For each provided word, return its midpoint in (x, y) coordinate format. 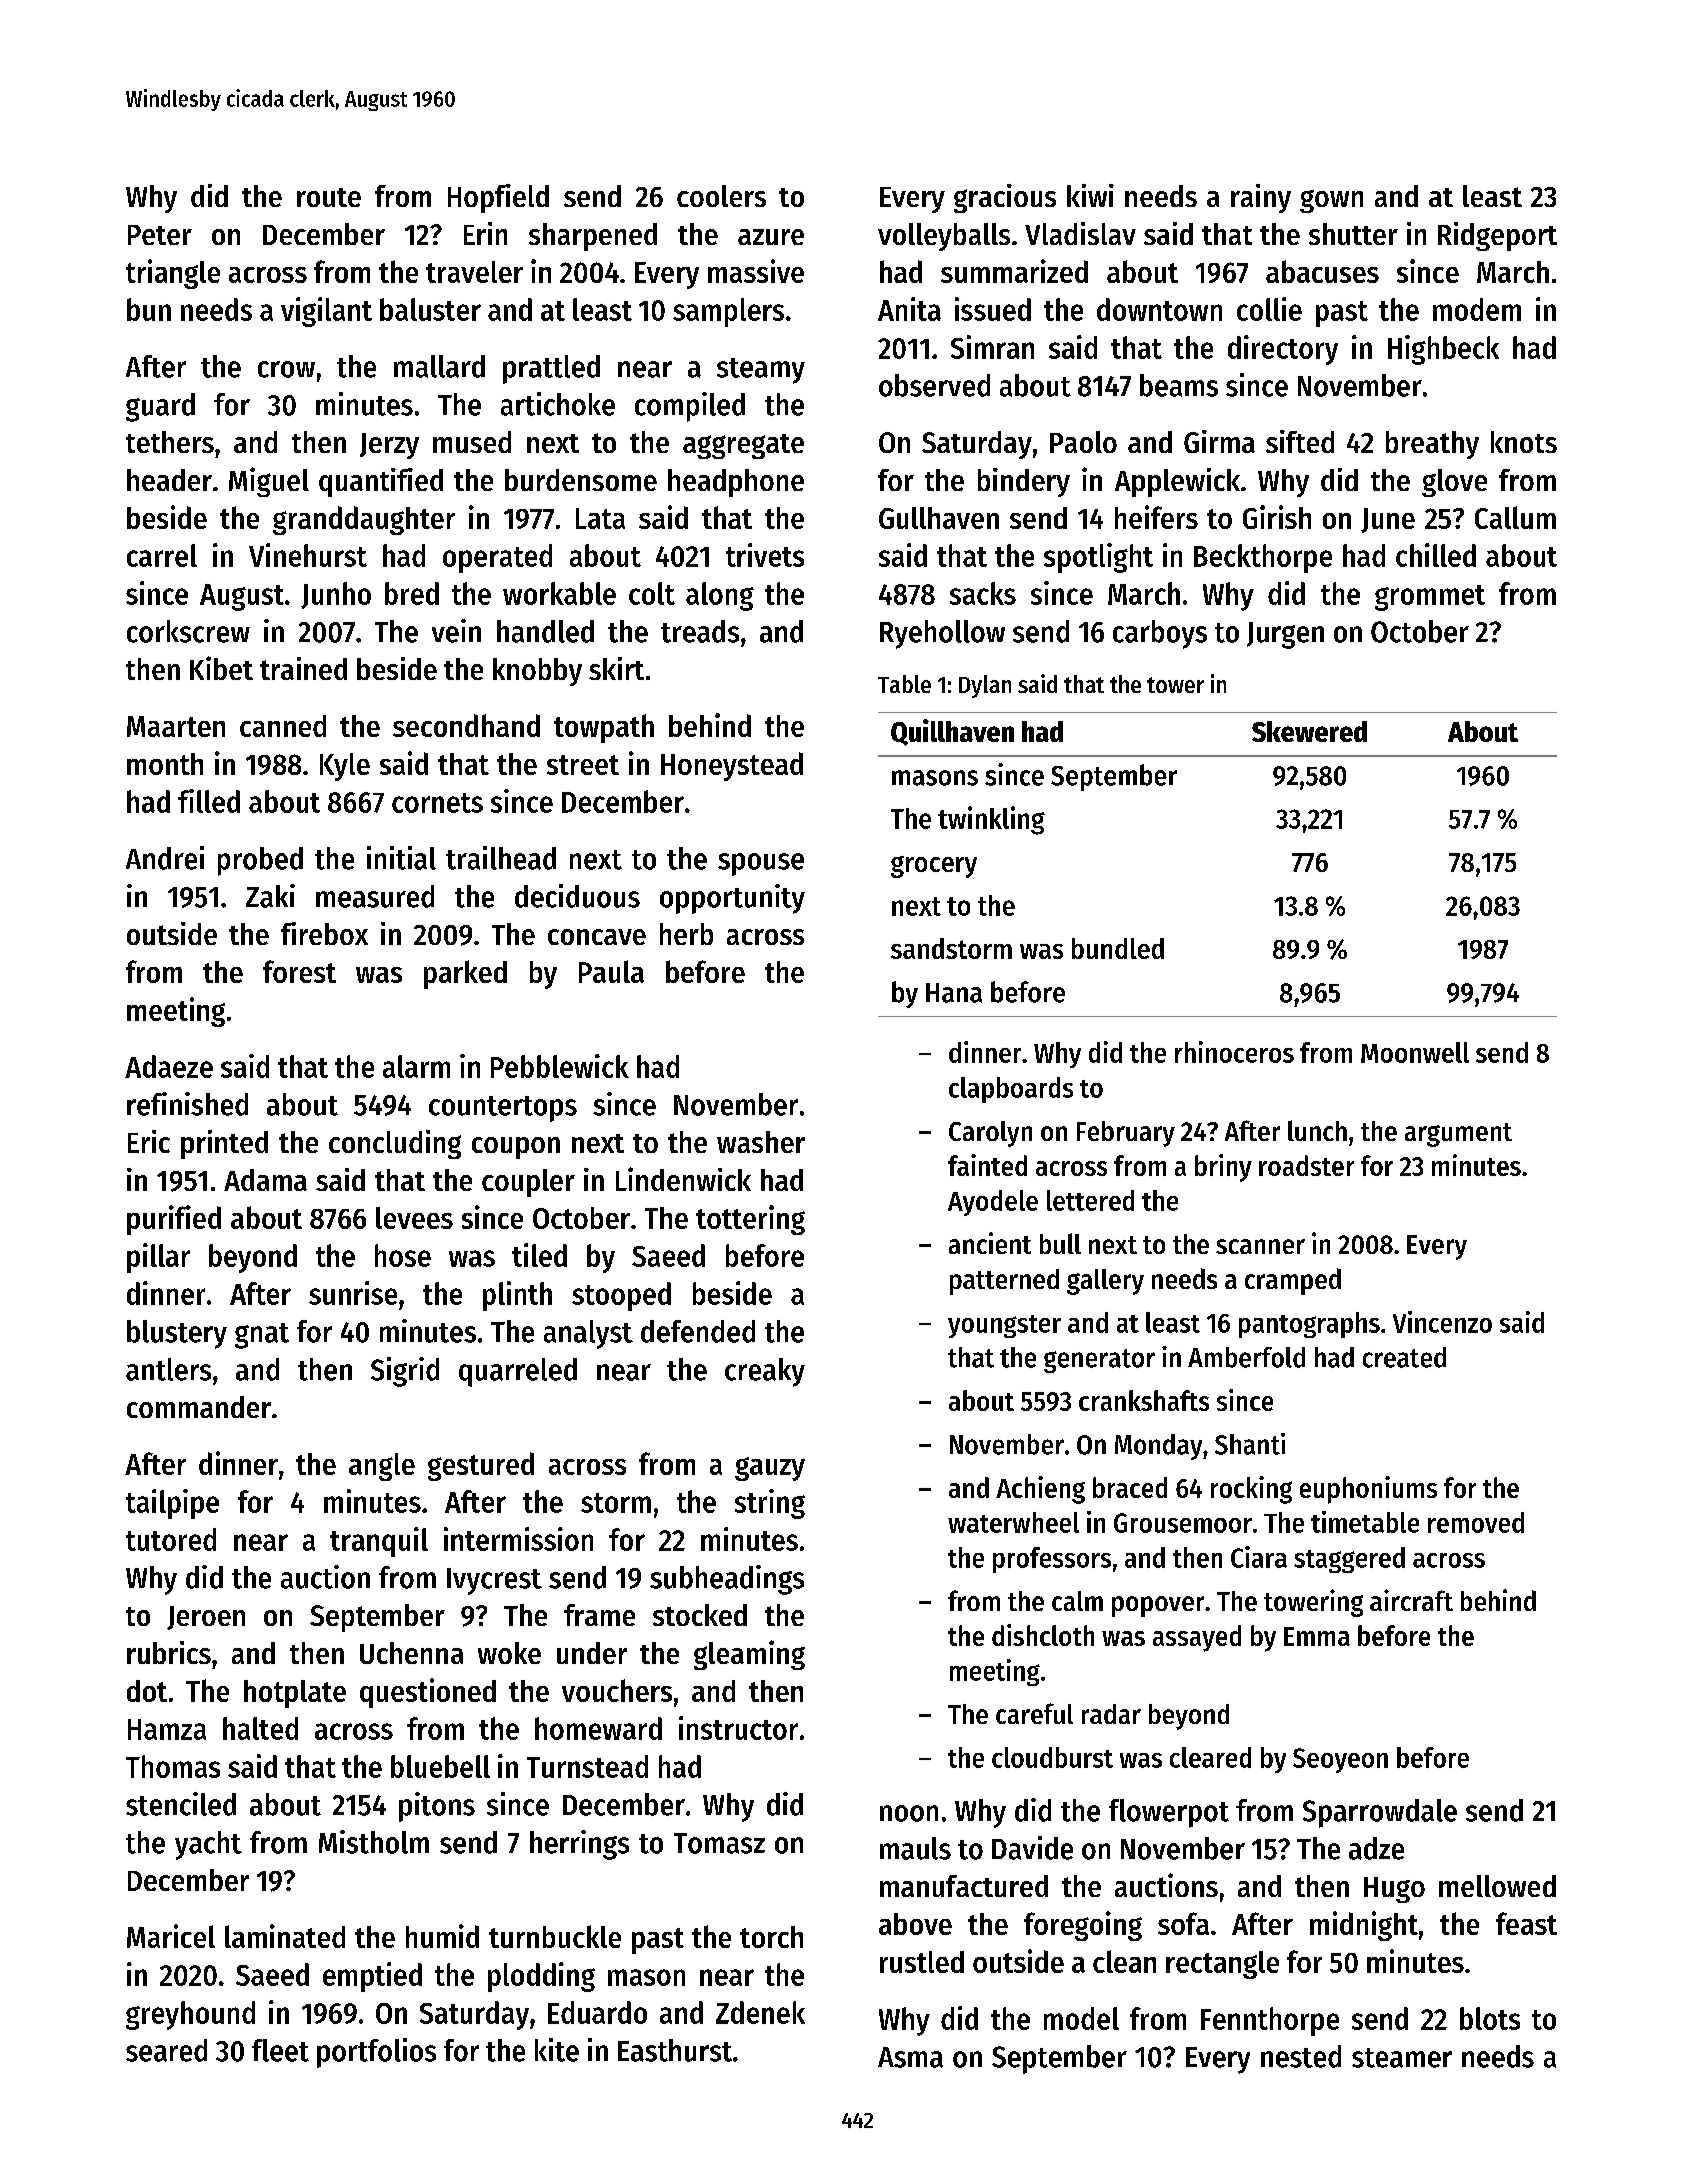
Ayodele (993, 1203)
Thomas (173, 1766)
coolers (721, 196)
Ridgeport (1497, 236)
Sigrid (405, 1372)
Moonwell (1415, 1052)
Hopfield (498, 198)
